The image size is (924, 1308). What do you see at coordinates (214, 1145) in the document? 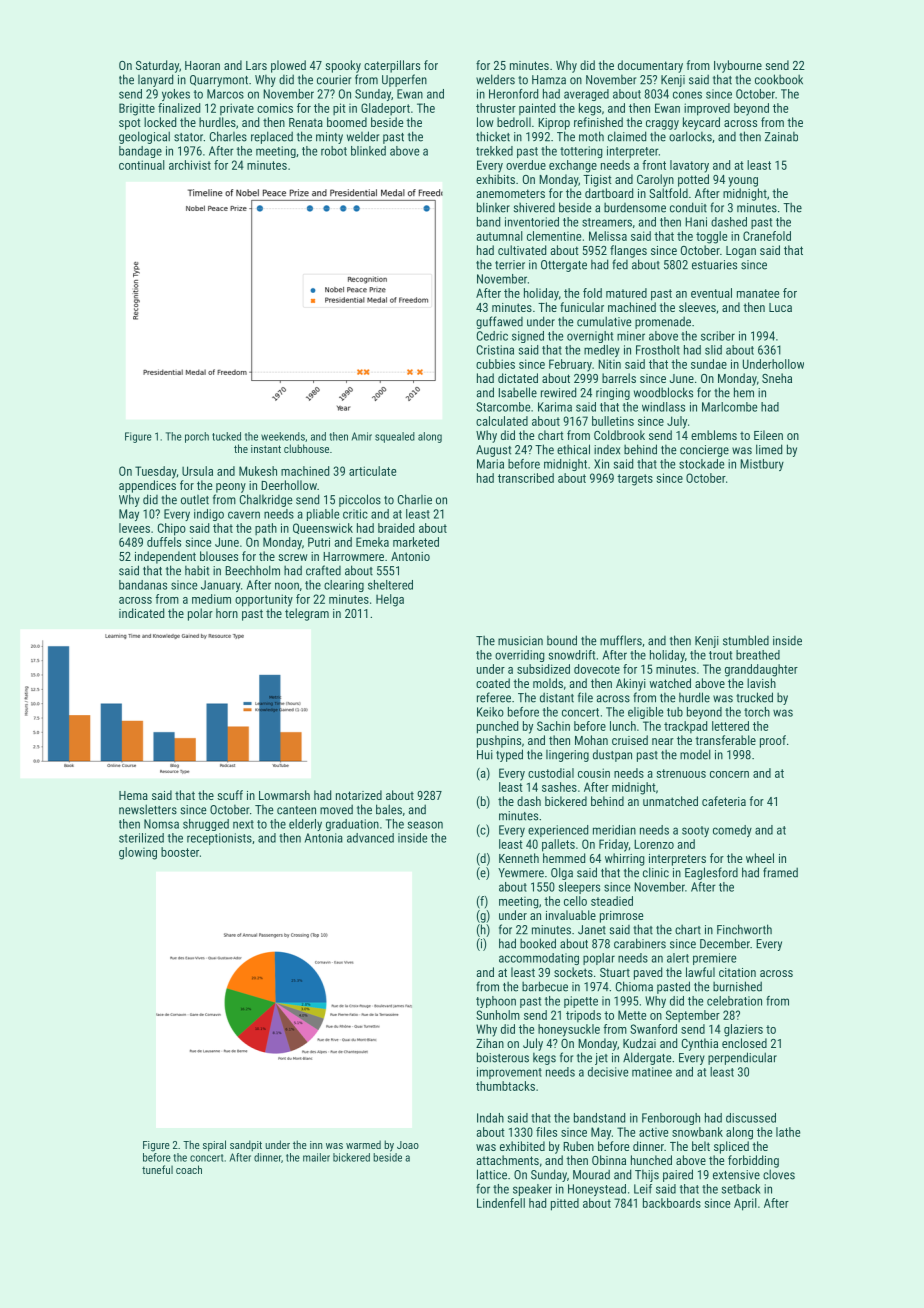
I see `spiral` at bounding box center [214, 1145].
